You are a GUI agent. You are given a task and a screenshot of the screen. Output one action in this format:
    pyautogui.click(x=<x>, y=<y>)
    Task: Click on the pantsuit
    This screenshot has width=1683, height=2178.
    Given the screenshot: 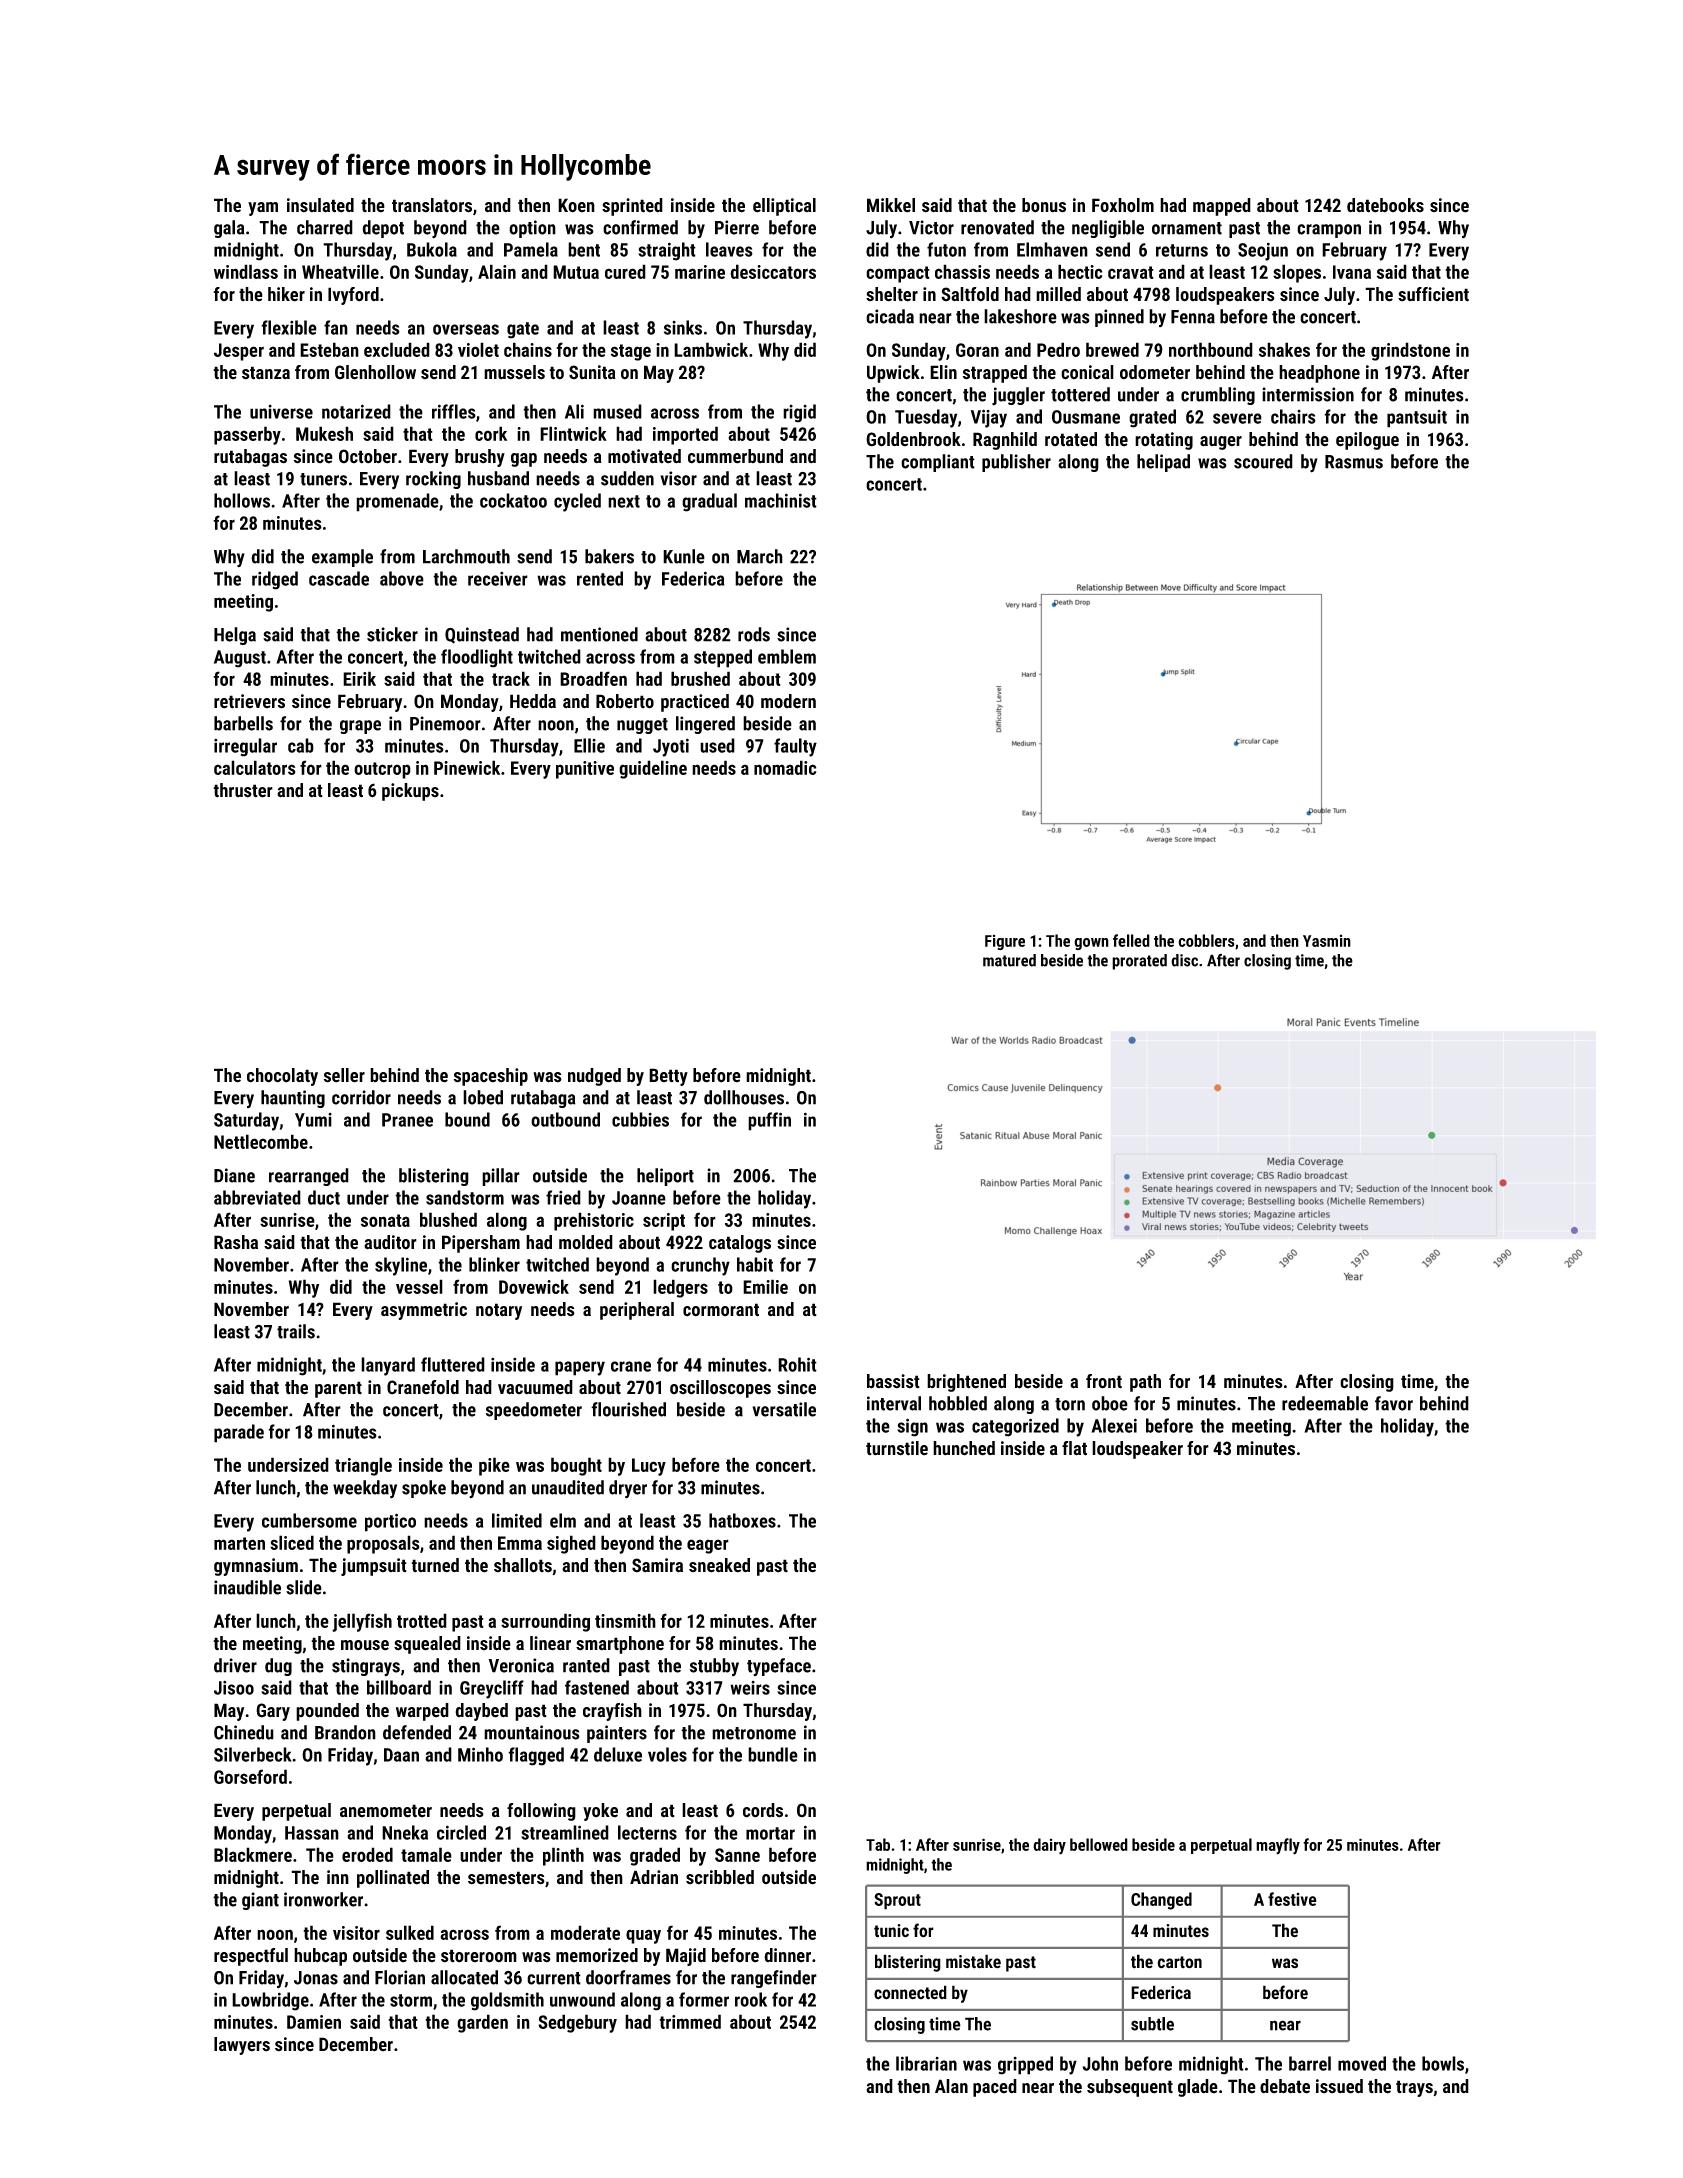 What is the action you would take?
    pyautogui.click(x=1417, y=419)
